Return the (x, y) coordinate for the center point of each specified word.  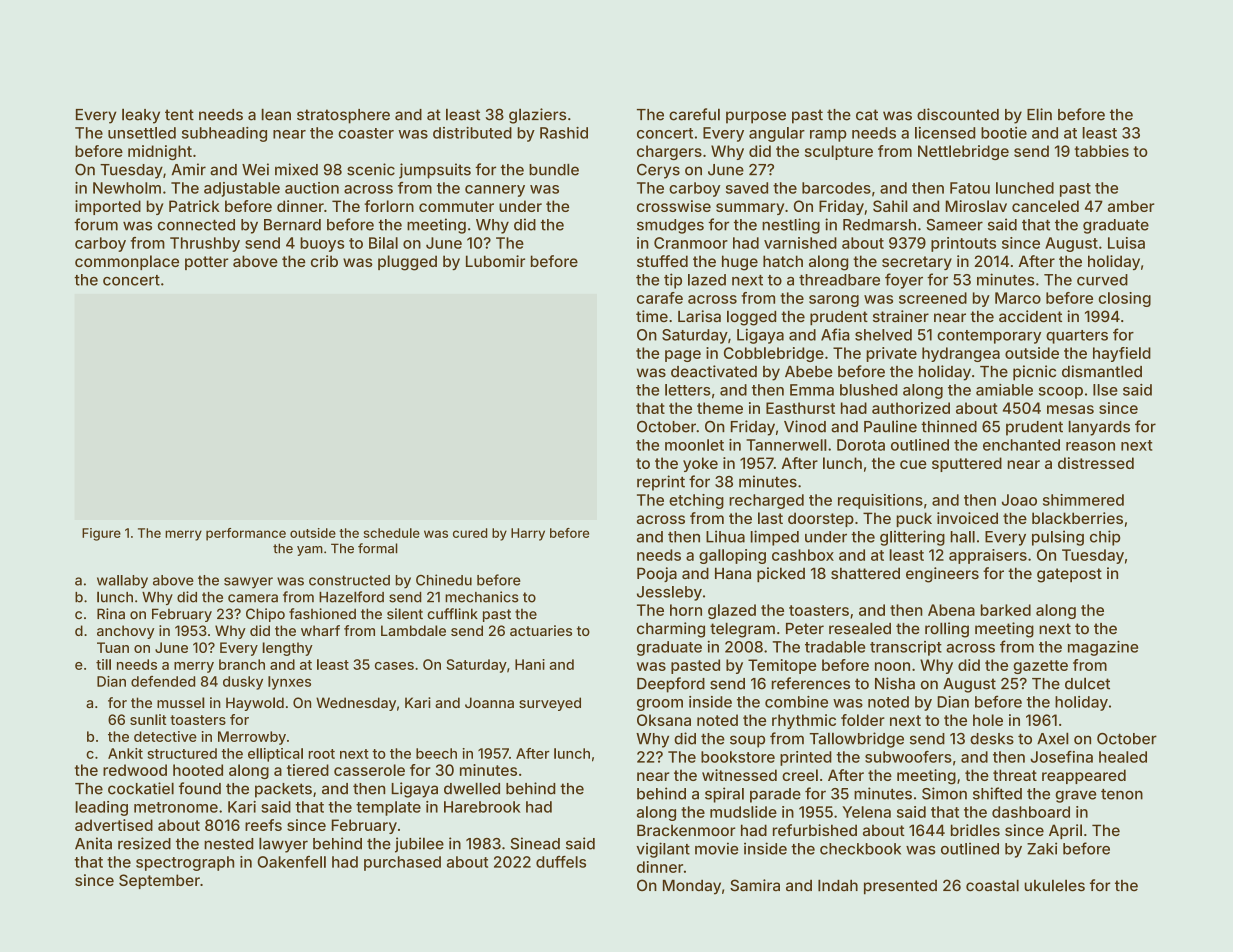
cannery (495, 191)
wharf (320, 630)
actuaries (541, 630)
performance (246, 534)
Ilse (1105, 390)
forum (96, 224)
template (388, 808)
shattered (865, 573)
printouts (963, 244)
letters (688, 390)
